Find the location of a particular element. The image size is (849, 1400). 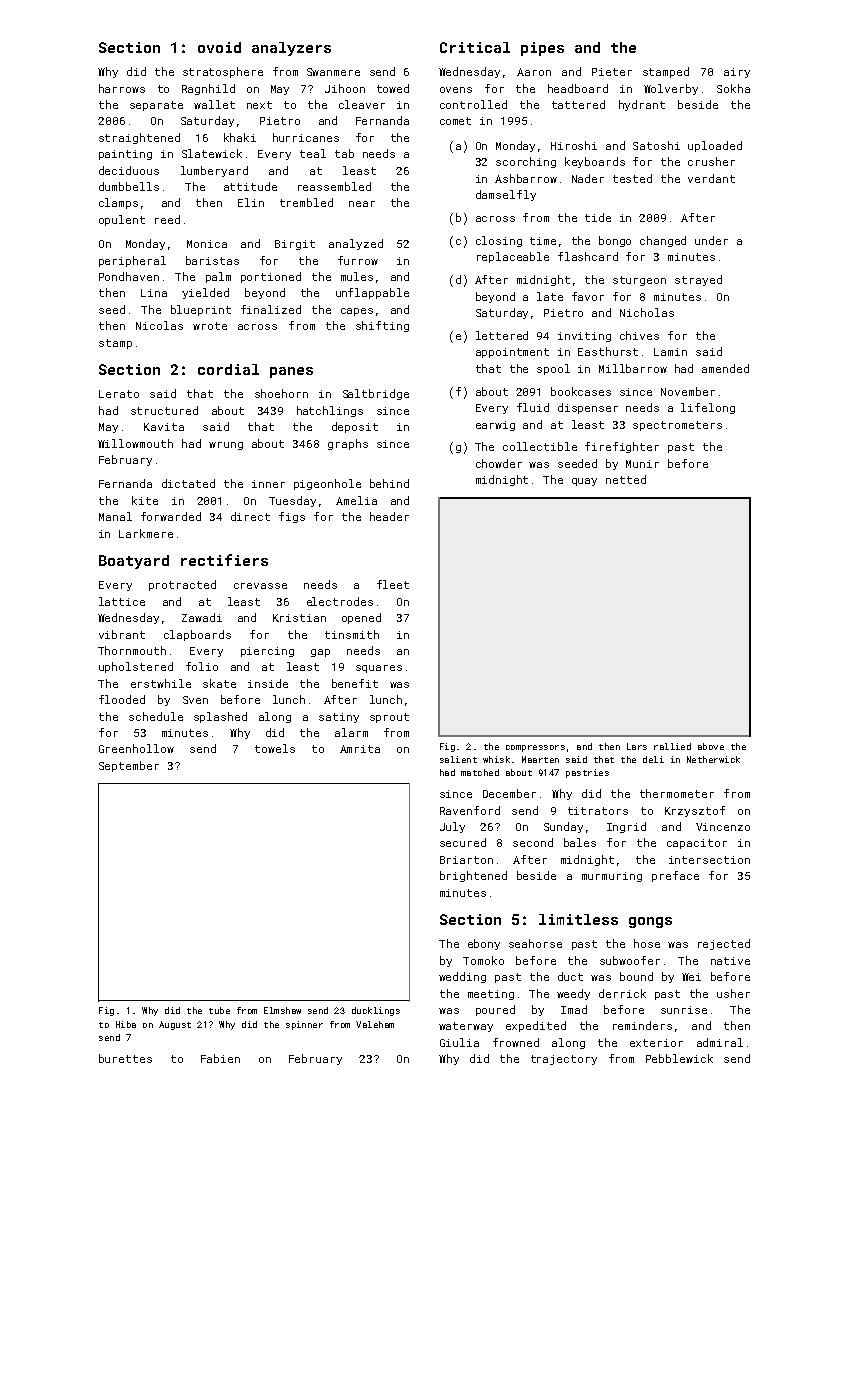

sprout is located at coordinates (389, 718).
